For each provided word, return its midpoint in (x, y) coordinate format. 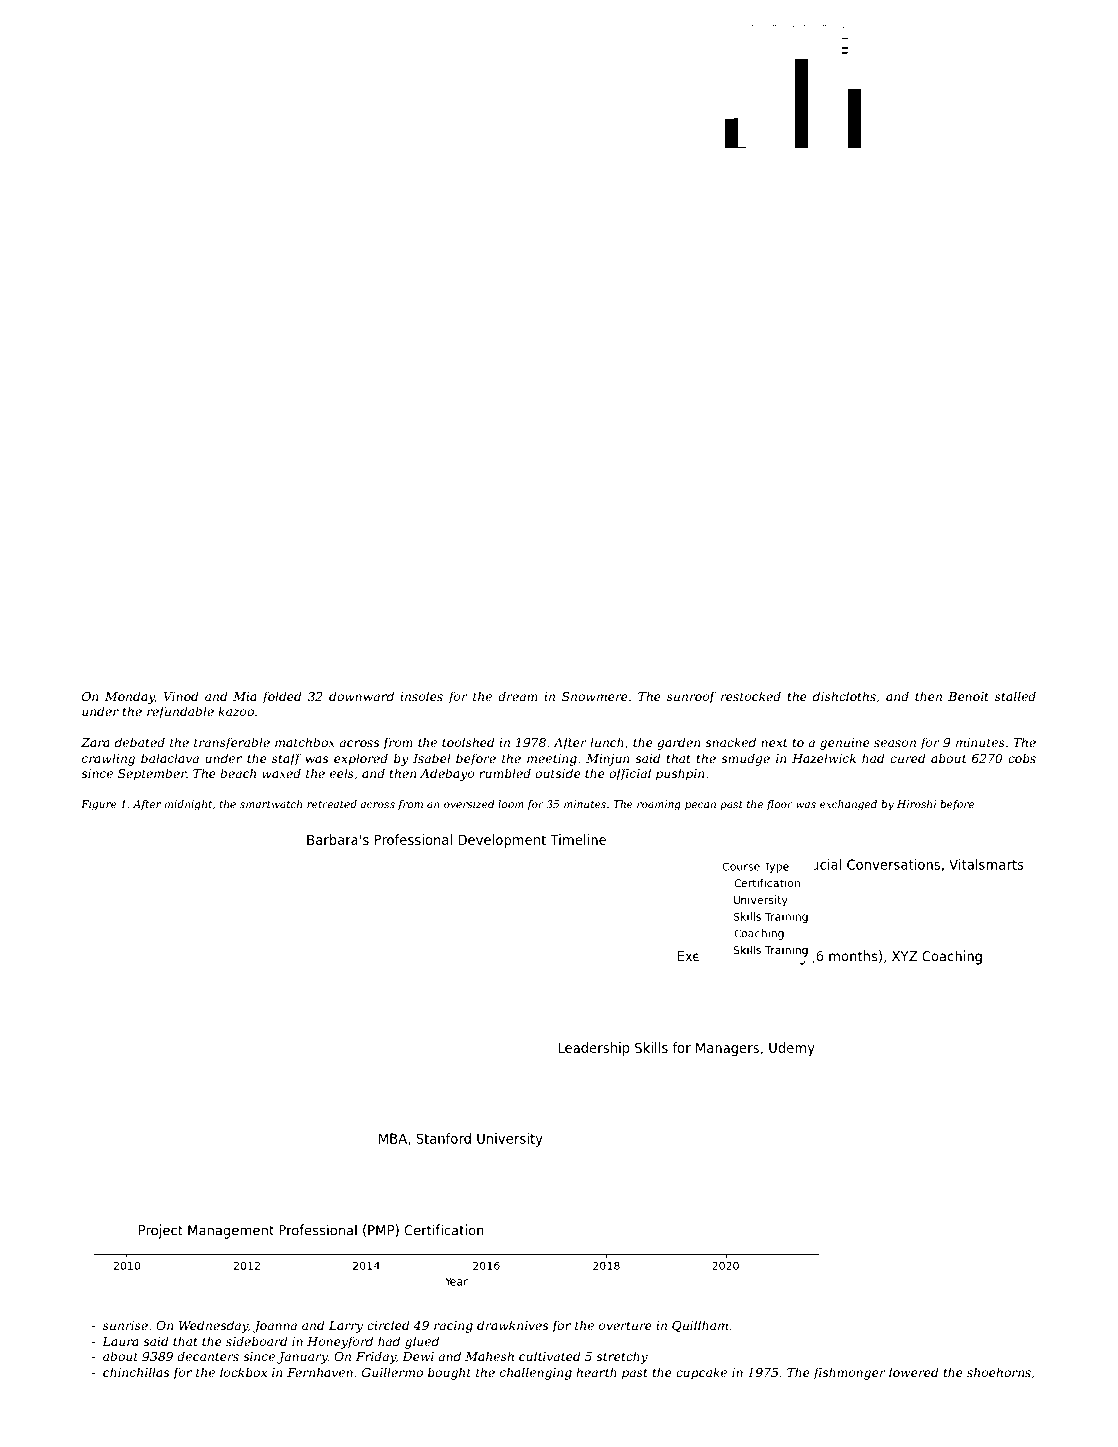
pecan (700, 806)
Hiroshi (916, 804)
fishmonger (849, 1373)
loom (511, 804)
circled (388, 1325)
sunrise (125, 1325)
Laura (120, 1341)
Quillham (700, 1326)
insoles (421, 696)
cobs (1022, 758)
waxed (281, 773)
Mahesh (489, 1356)
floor (779, 805)
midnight (188, 805)
